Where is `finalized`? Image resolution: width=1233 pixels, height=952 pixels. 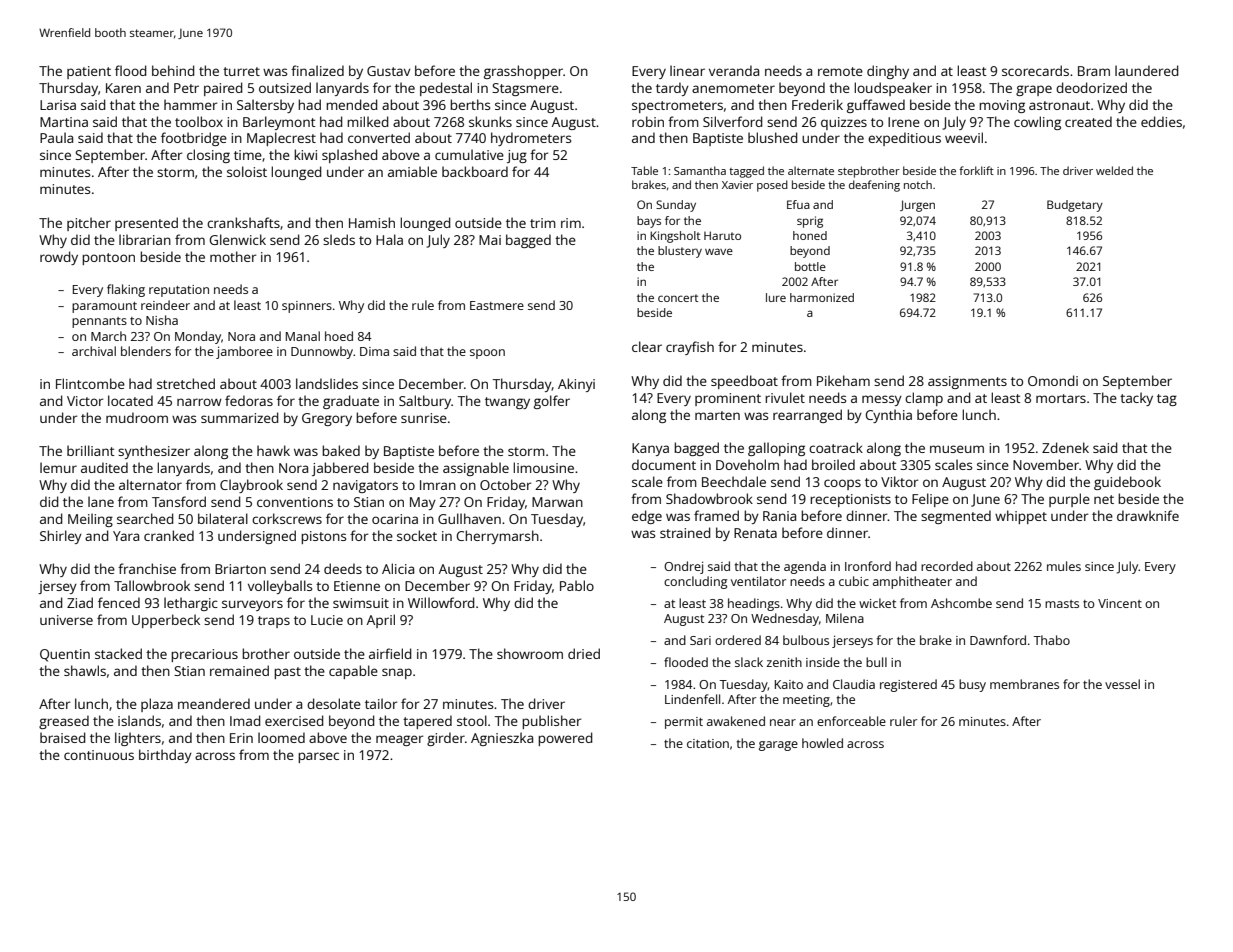 finalized is located at coordinates (317, 70).
